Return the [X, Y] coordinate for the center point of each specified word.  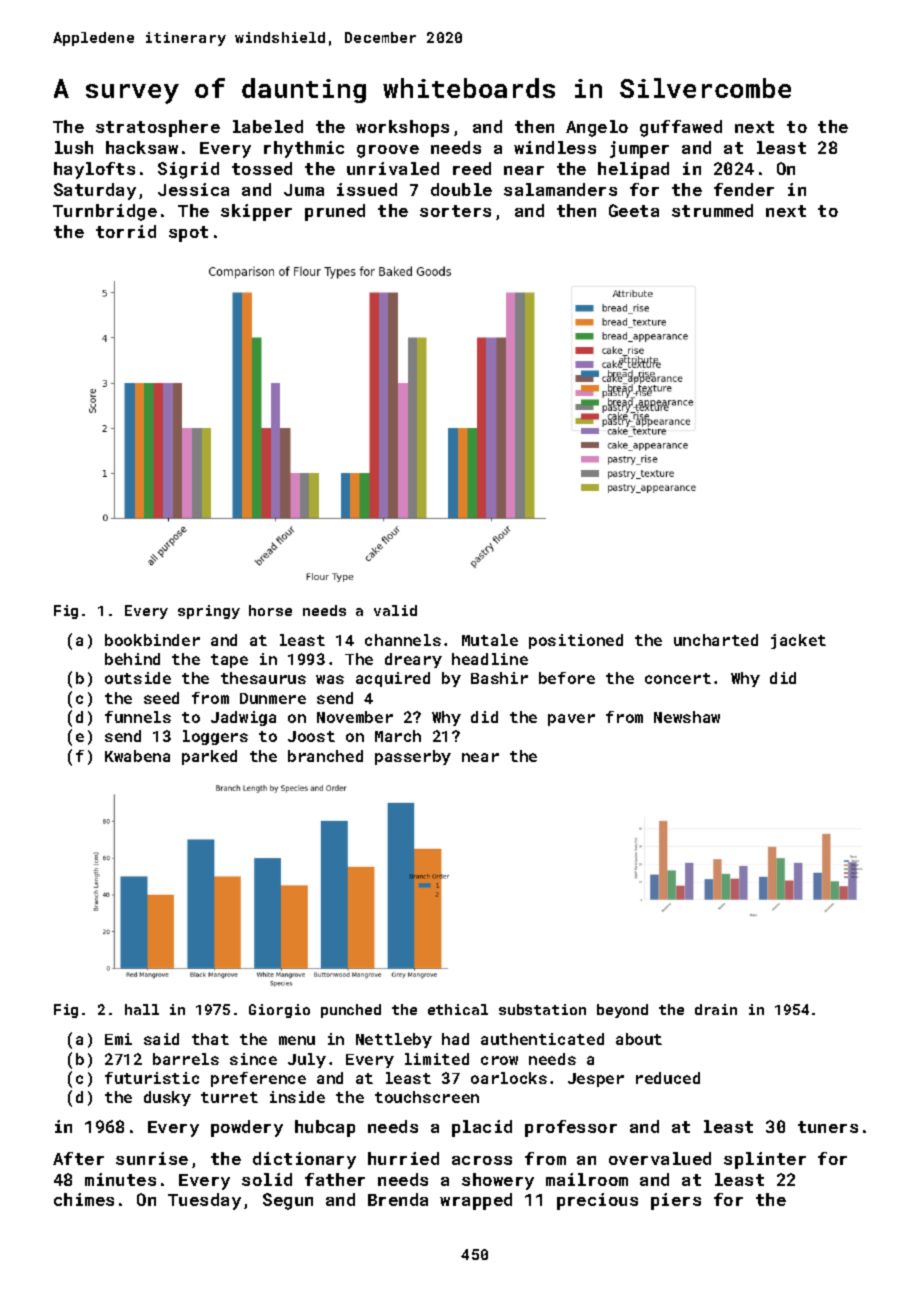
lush [74, 147]
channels [403, 640]
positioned [576, 641]
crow [499, 1060]
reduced [668, 1078]
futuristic [152, 1078]
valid [395, 610]
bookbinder [152, 640]
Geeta [634, 210]
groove [388, 151]
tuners [828, 1127]
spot [188, 234]
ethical [458, 1009]
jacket [798, 641]
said [161, 1039]
